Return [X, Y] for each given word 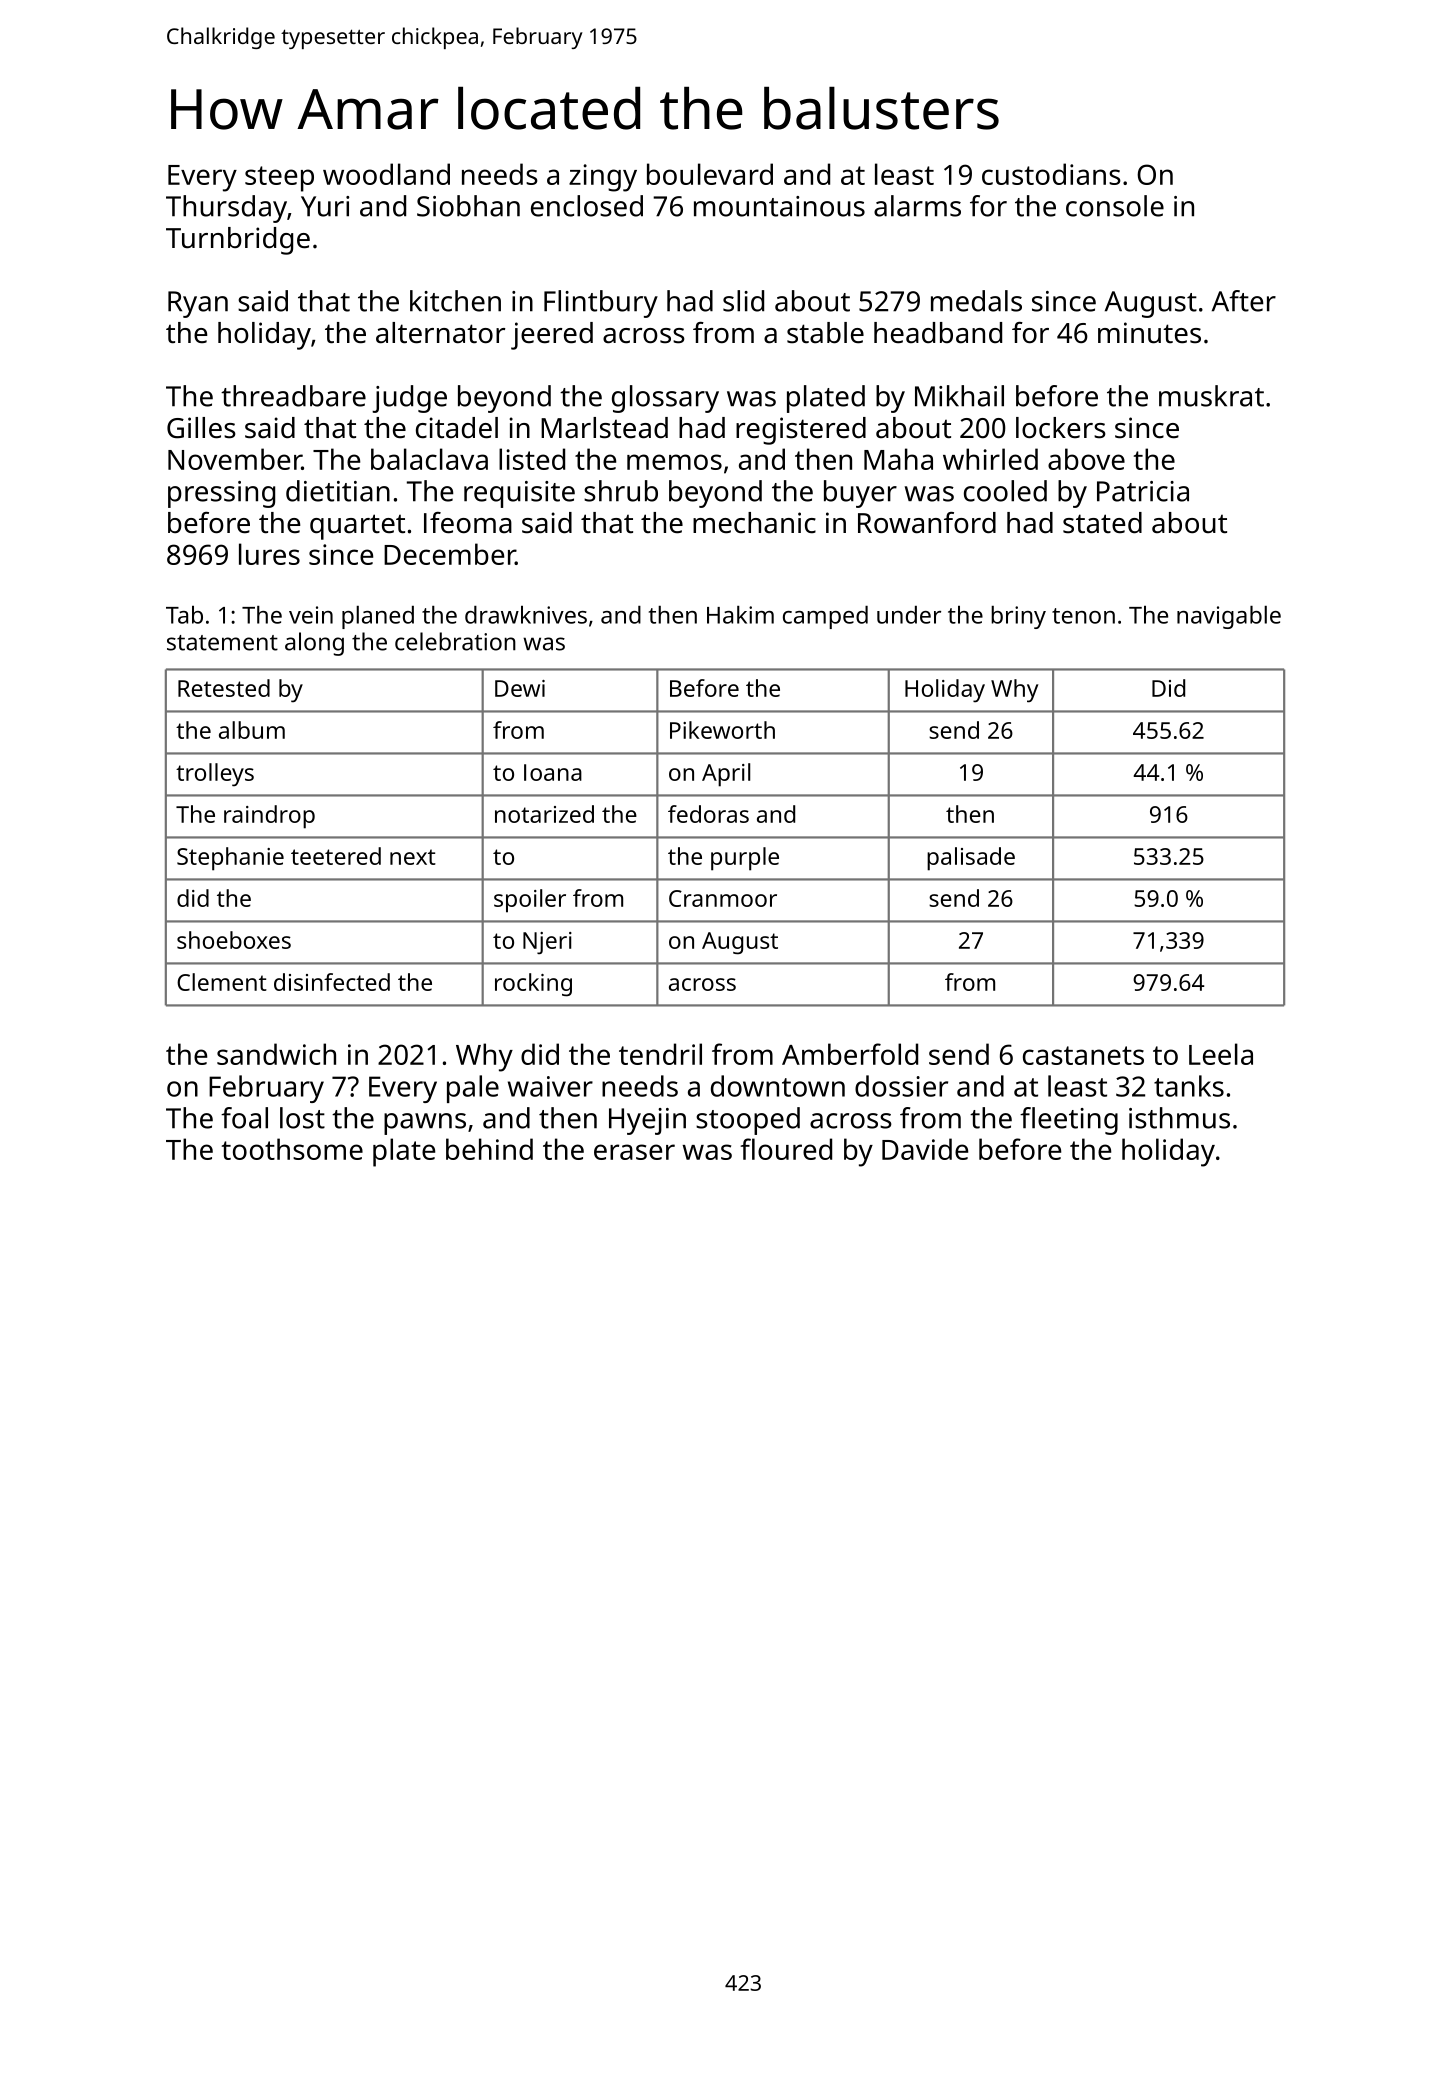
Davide [925, 1149]
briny [1018, 617]
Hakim [740, 615]
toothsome [292, 1149]
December [450, 554]
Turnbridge [238, 241]
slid [743, 301]
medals [976, 301]
